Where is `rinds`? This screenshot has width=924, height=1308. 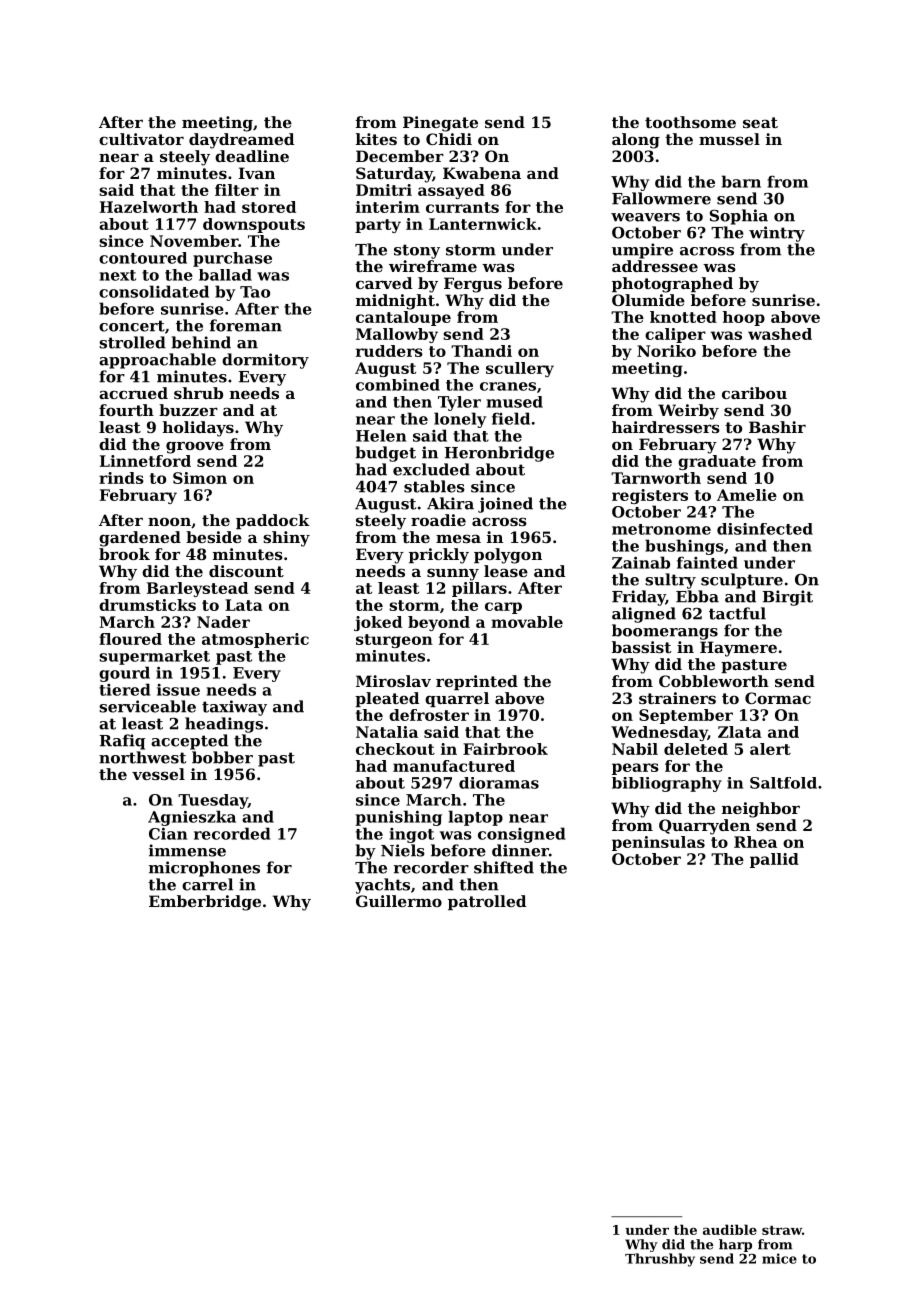
rinds is located at coordinates (121, 478).
